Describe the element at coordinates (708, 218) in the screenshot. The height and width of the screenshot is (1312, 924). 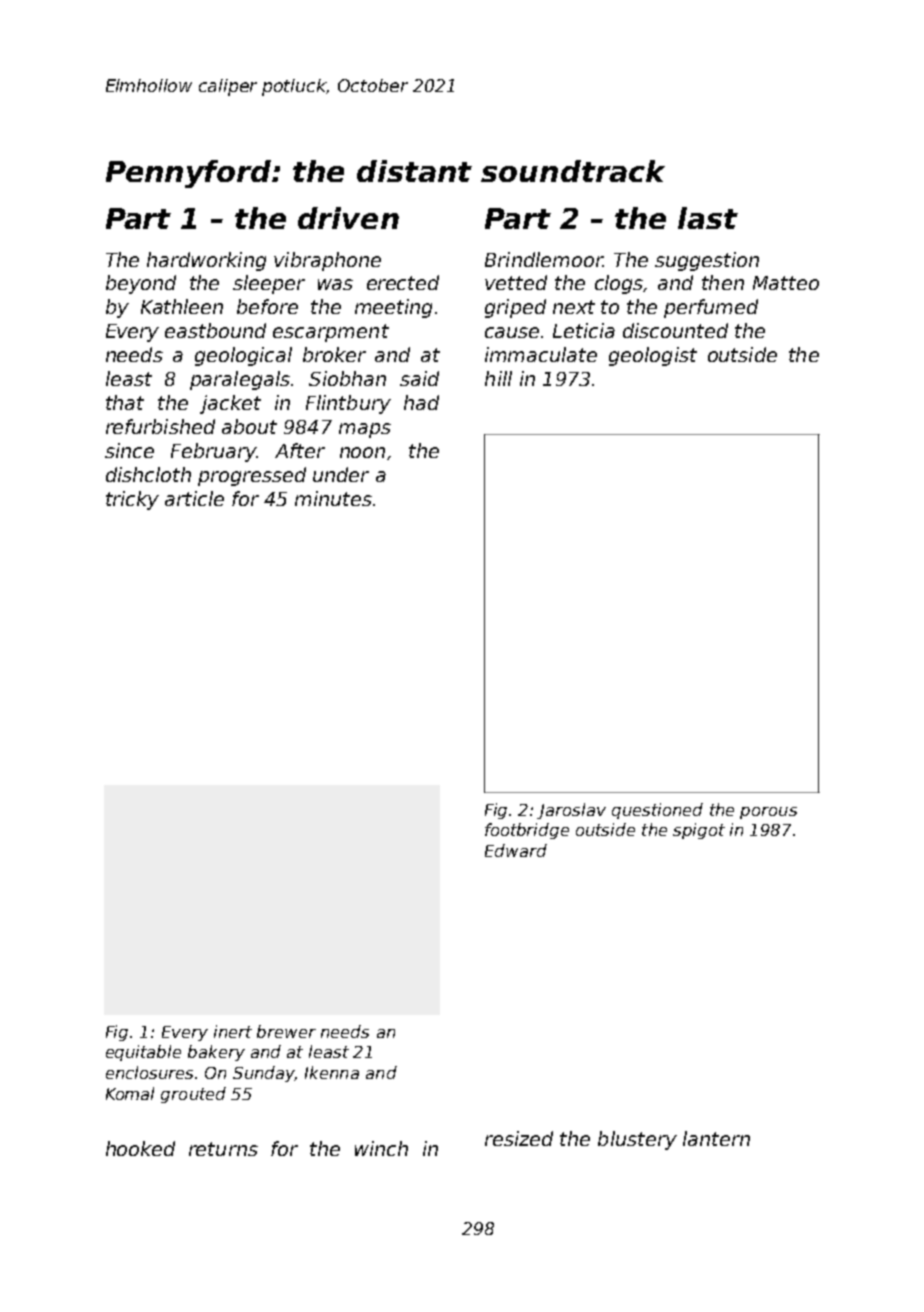
I see `last` at that location.
